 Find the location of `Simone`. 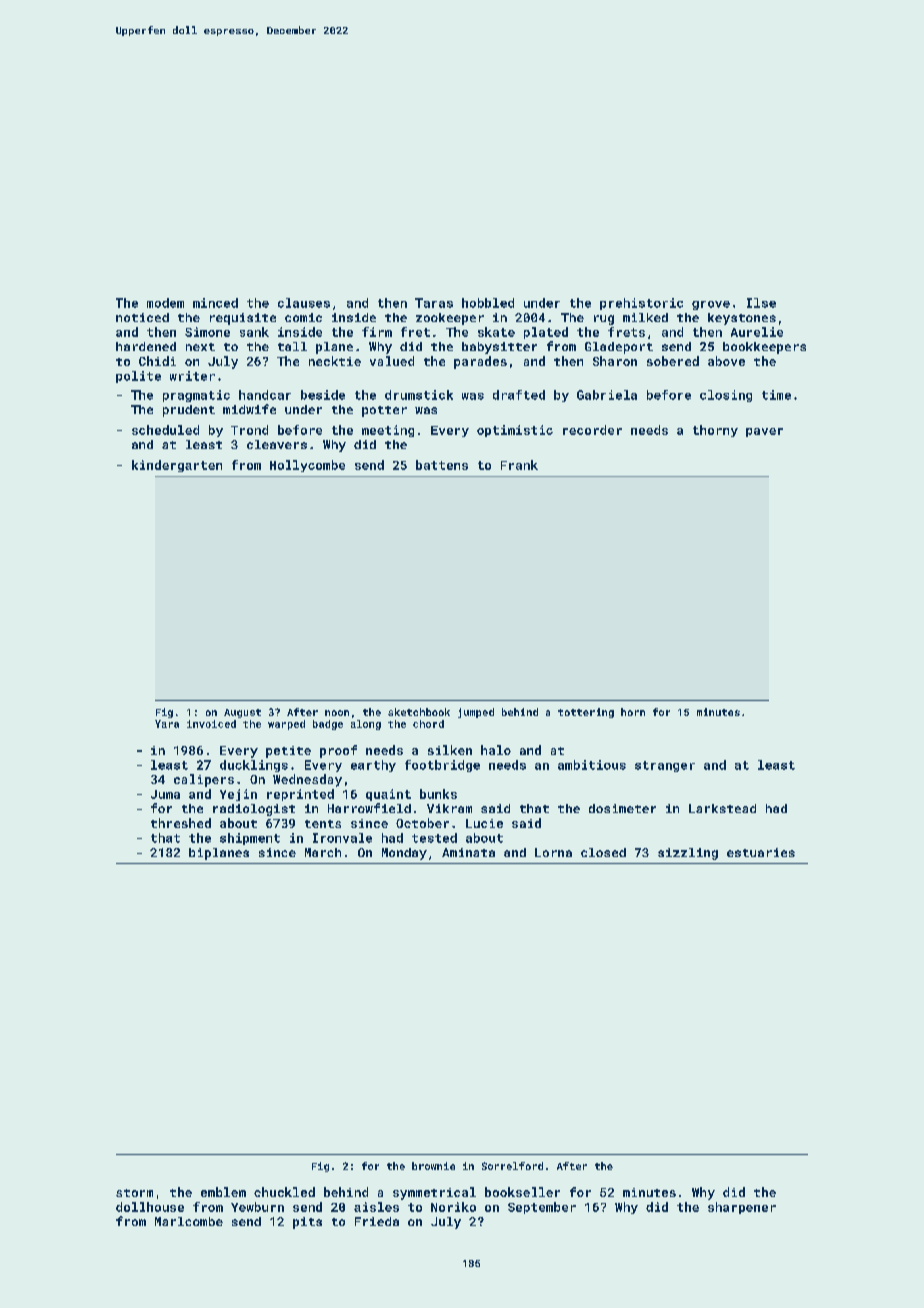

Simone is located at coordinates (207, 332).
